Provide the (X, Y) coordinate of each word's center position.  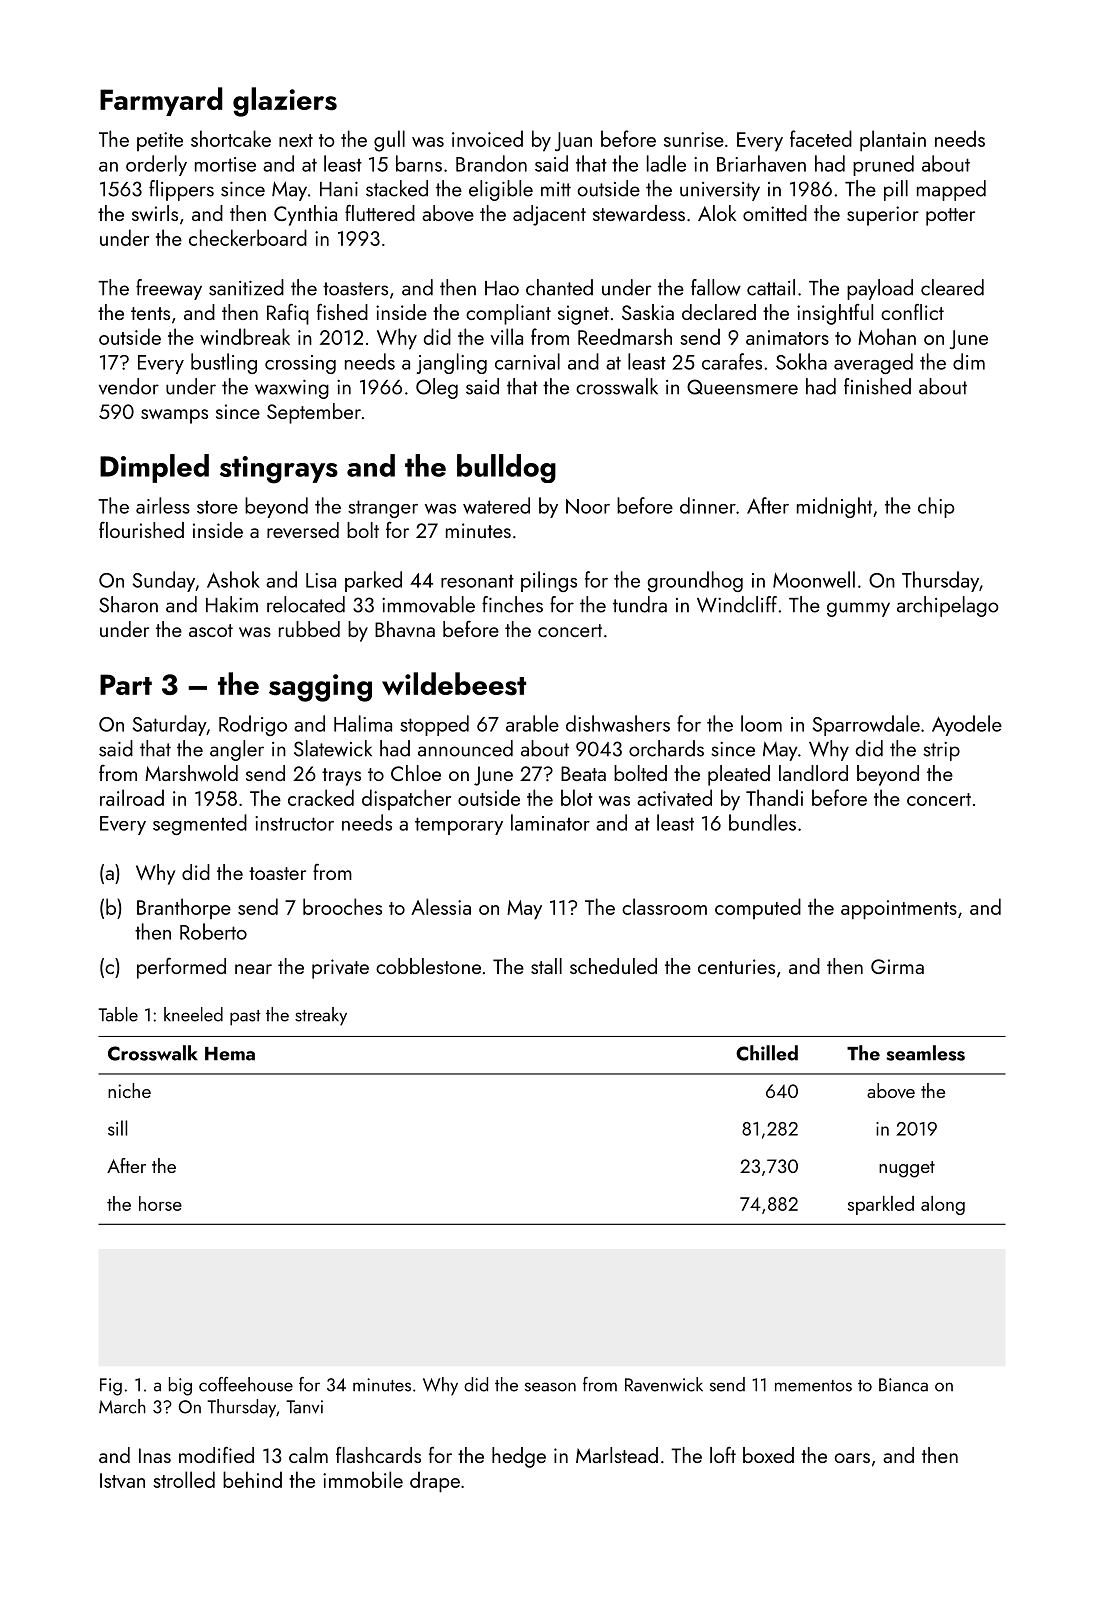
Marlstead (617, 1455)
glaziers (285, 102)
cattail (771, 287)
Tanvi (304, 1407)
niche (129, 1090)
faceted (821, 138)
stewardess (639, 213)
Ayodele (967, 725)
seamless (925, 1053)
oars (852, 1458)
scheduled (613, 966)
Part (126, 684)
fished (342, 311)
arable (532, 723)
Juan (573, 141)
